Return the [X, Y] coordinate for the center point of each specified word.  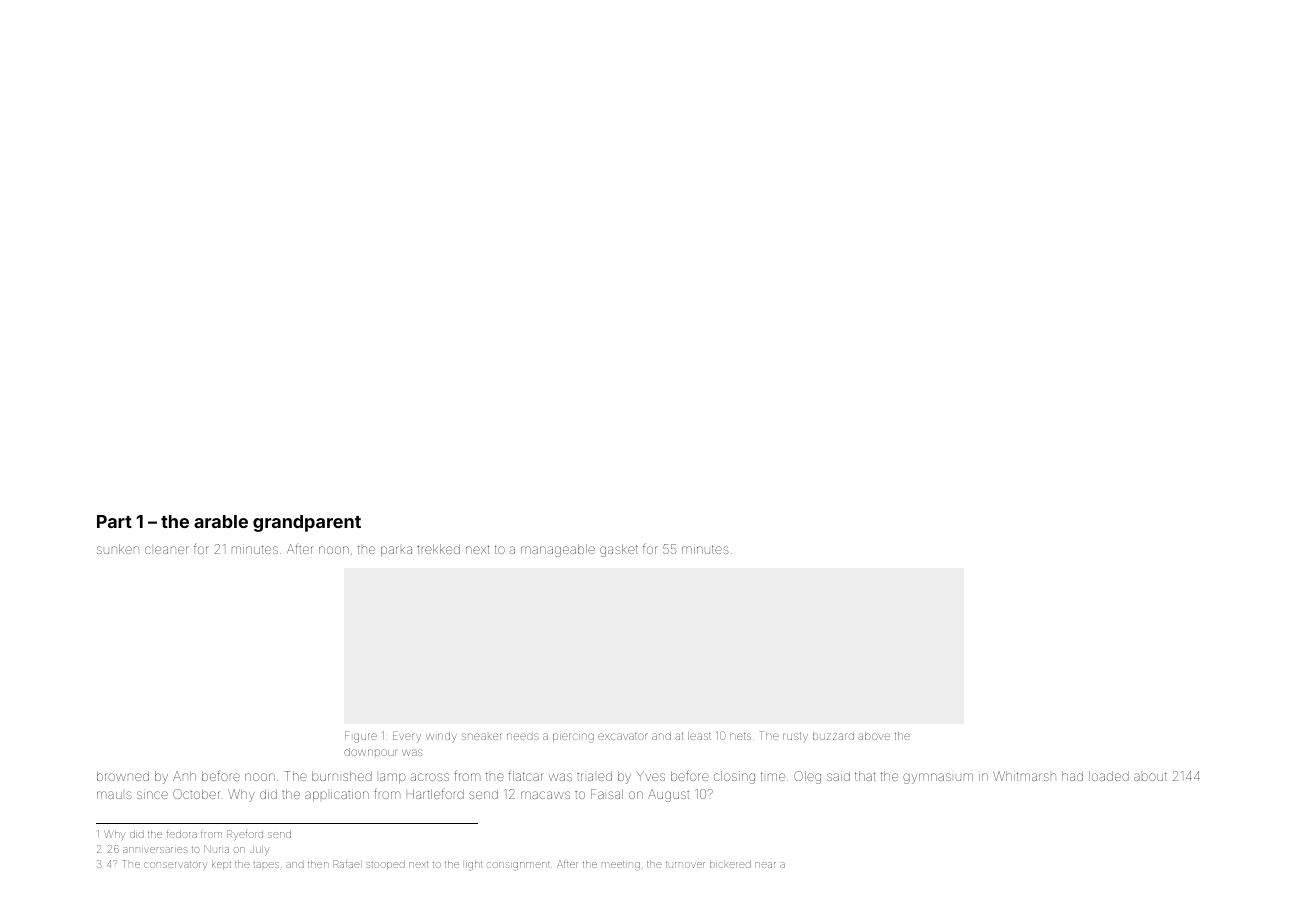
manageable [558, 550]
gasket [619, 550]
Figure [361, 737]
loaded [1109, 776]
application [337, 795]
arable [221, 521]
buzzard [833, 736]
